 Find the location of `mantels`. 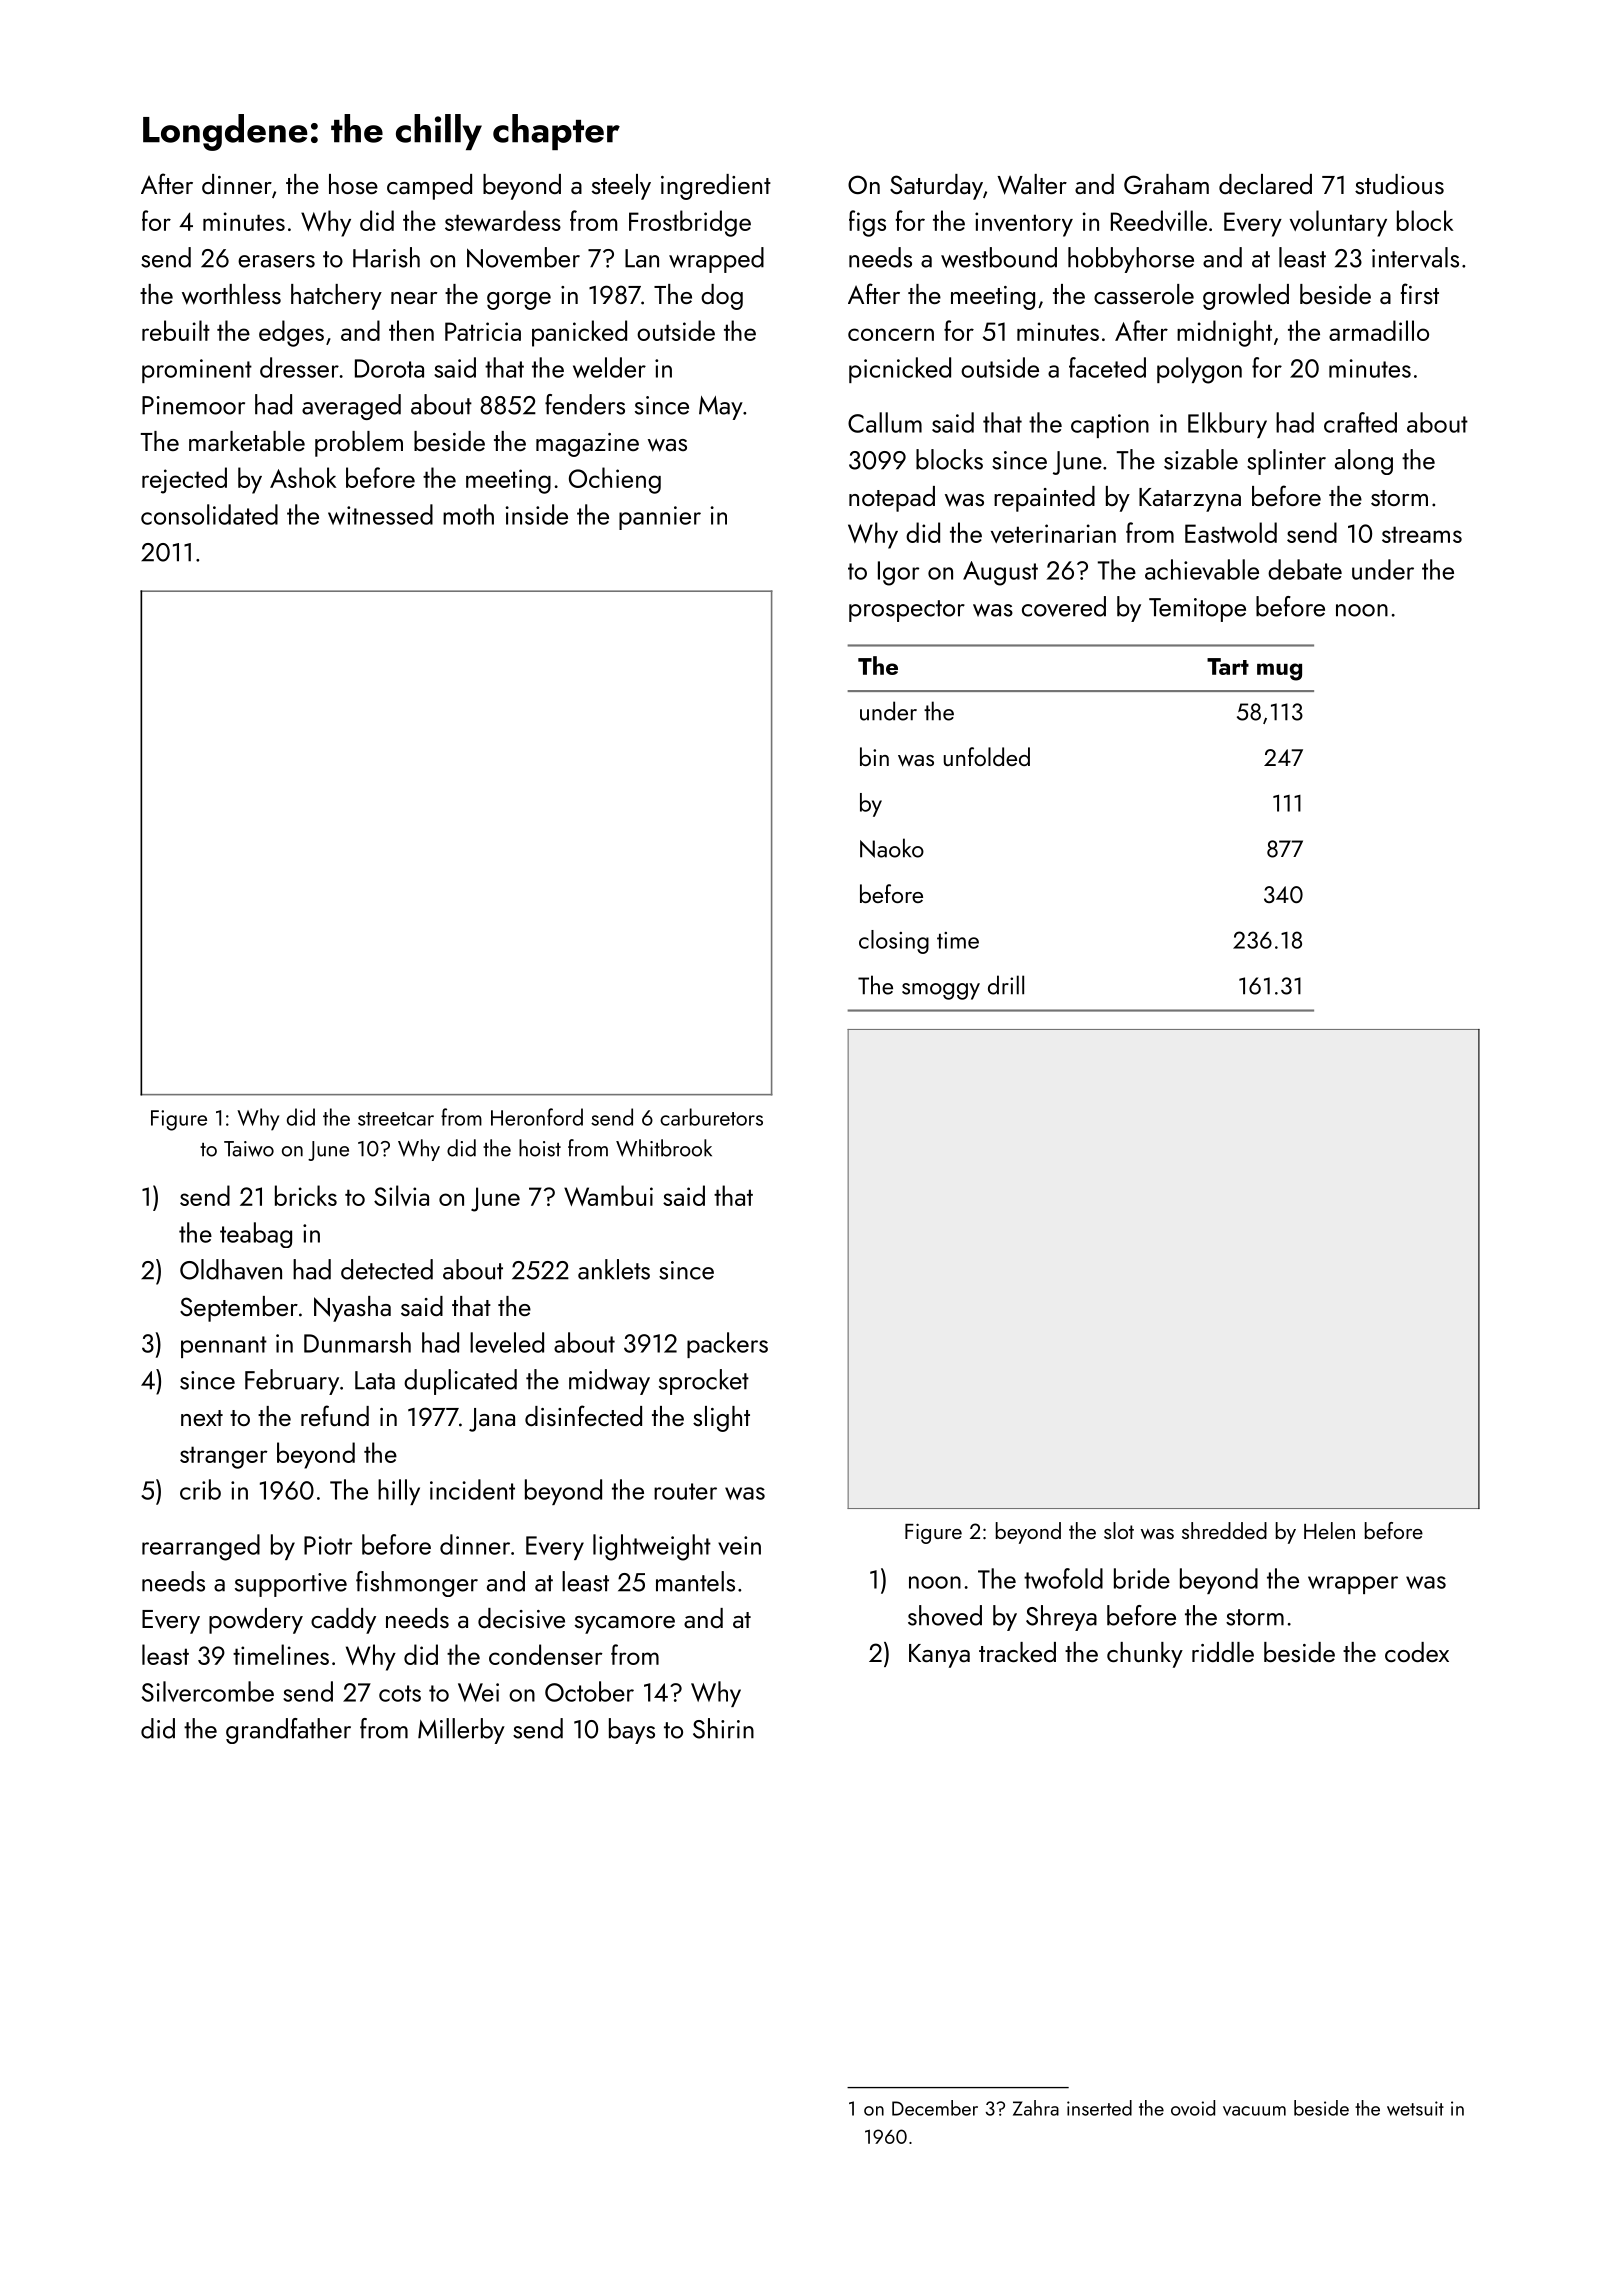

mantels is located at coordinates (695, 1581).
